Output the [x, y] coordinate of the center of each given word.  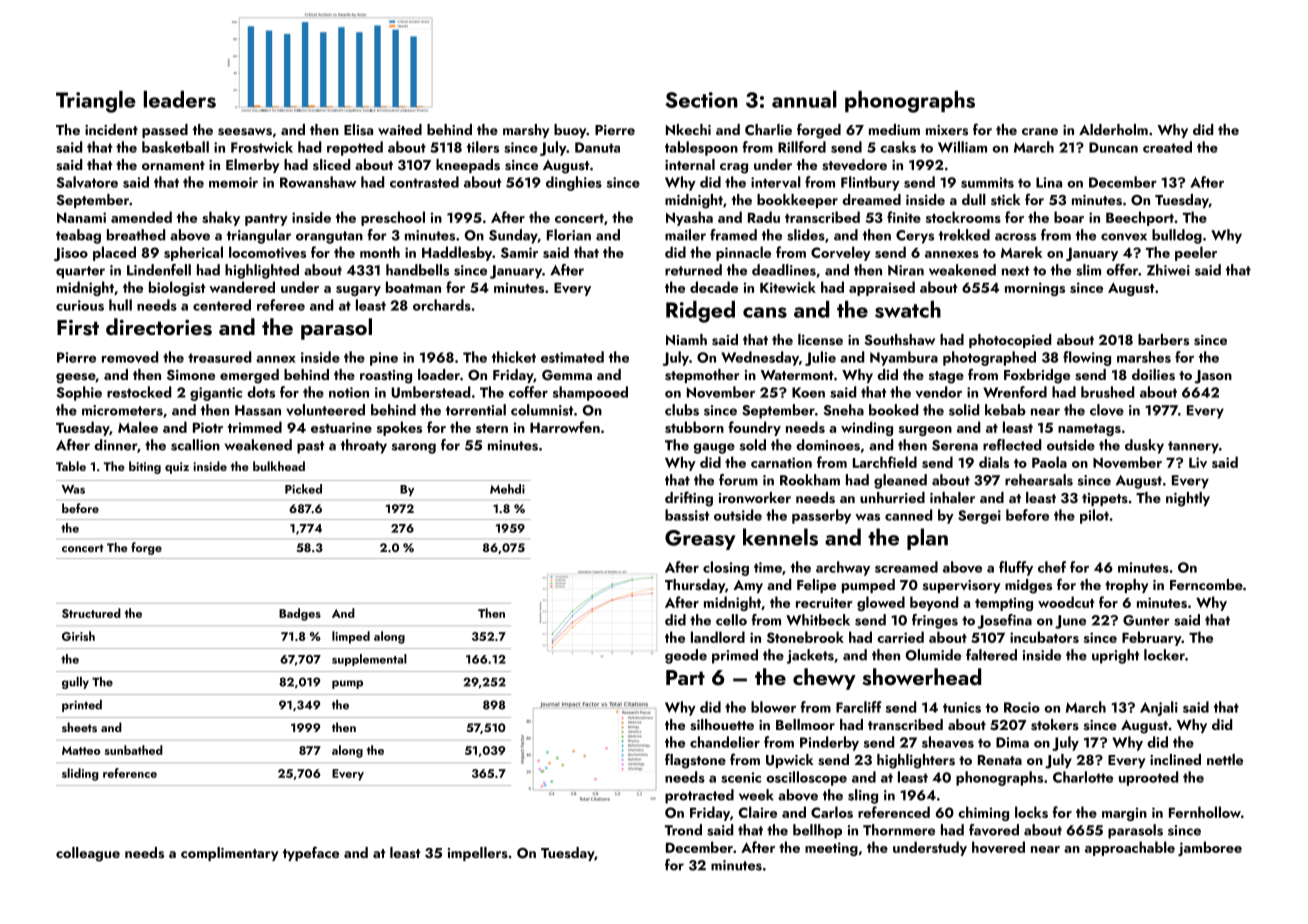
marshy [526, 131]
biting [145, 467]
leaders [180, 99]
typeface [311, 853]
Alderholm [1113, 129]
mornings [1035, 289]
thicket [514, 357]
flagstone [695, 761]
